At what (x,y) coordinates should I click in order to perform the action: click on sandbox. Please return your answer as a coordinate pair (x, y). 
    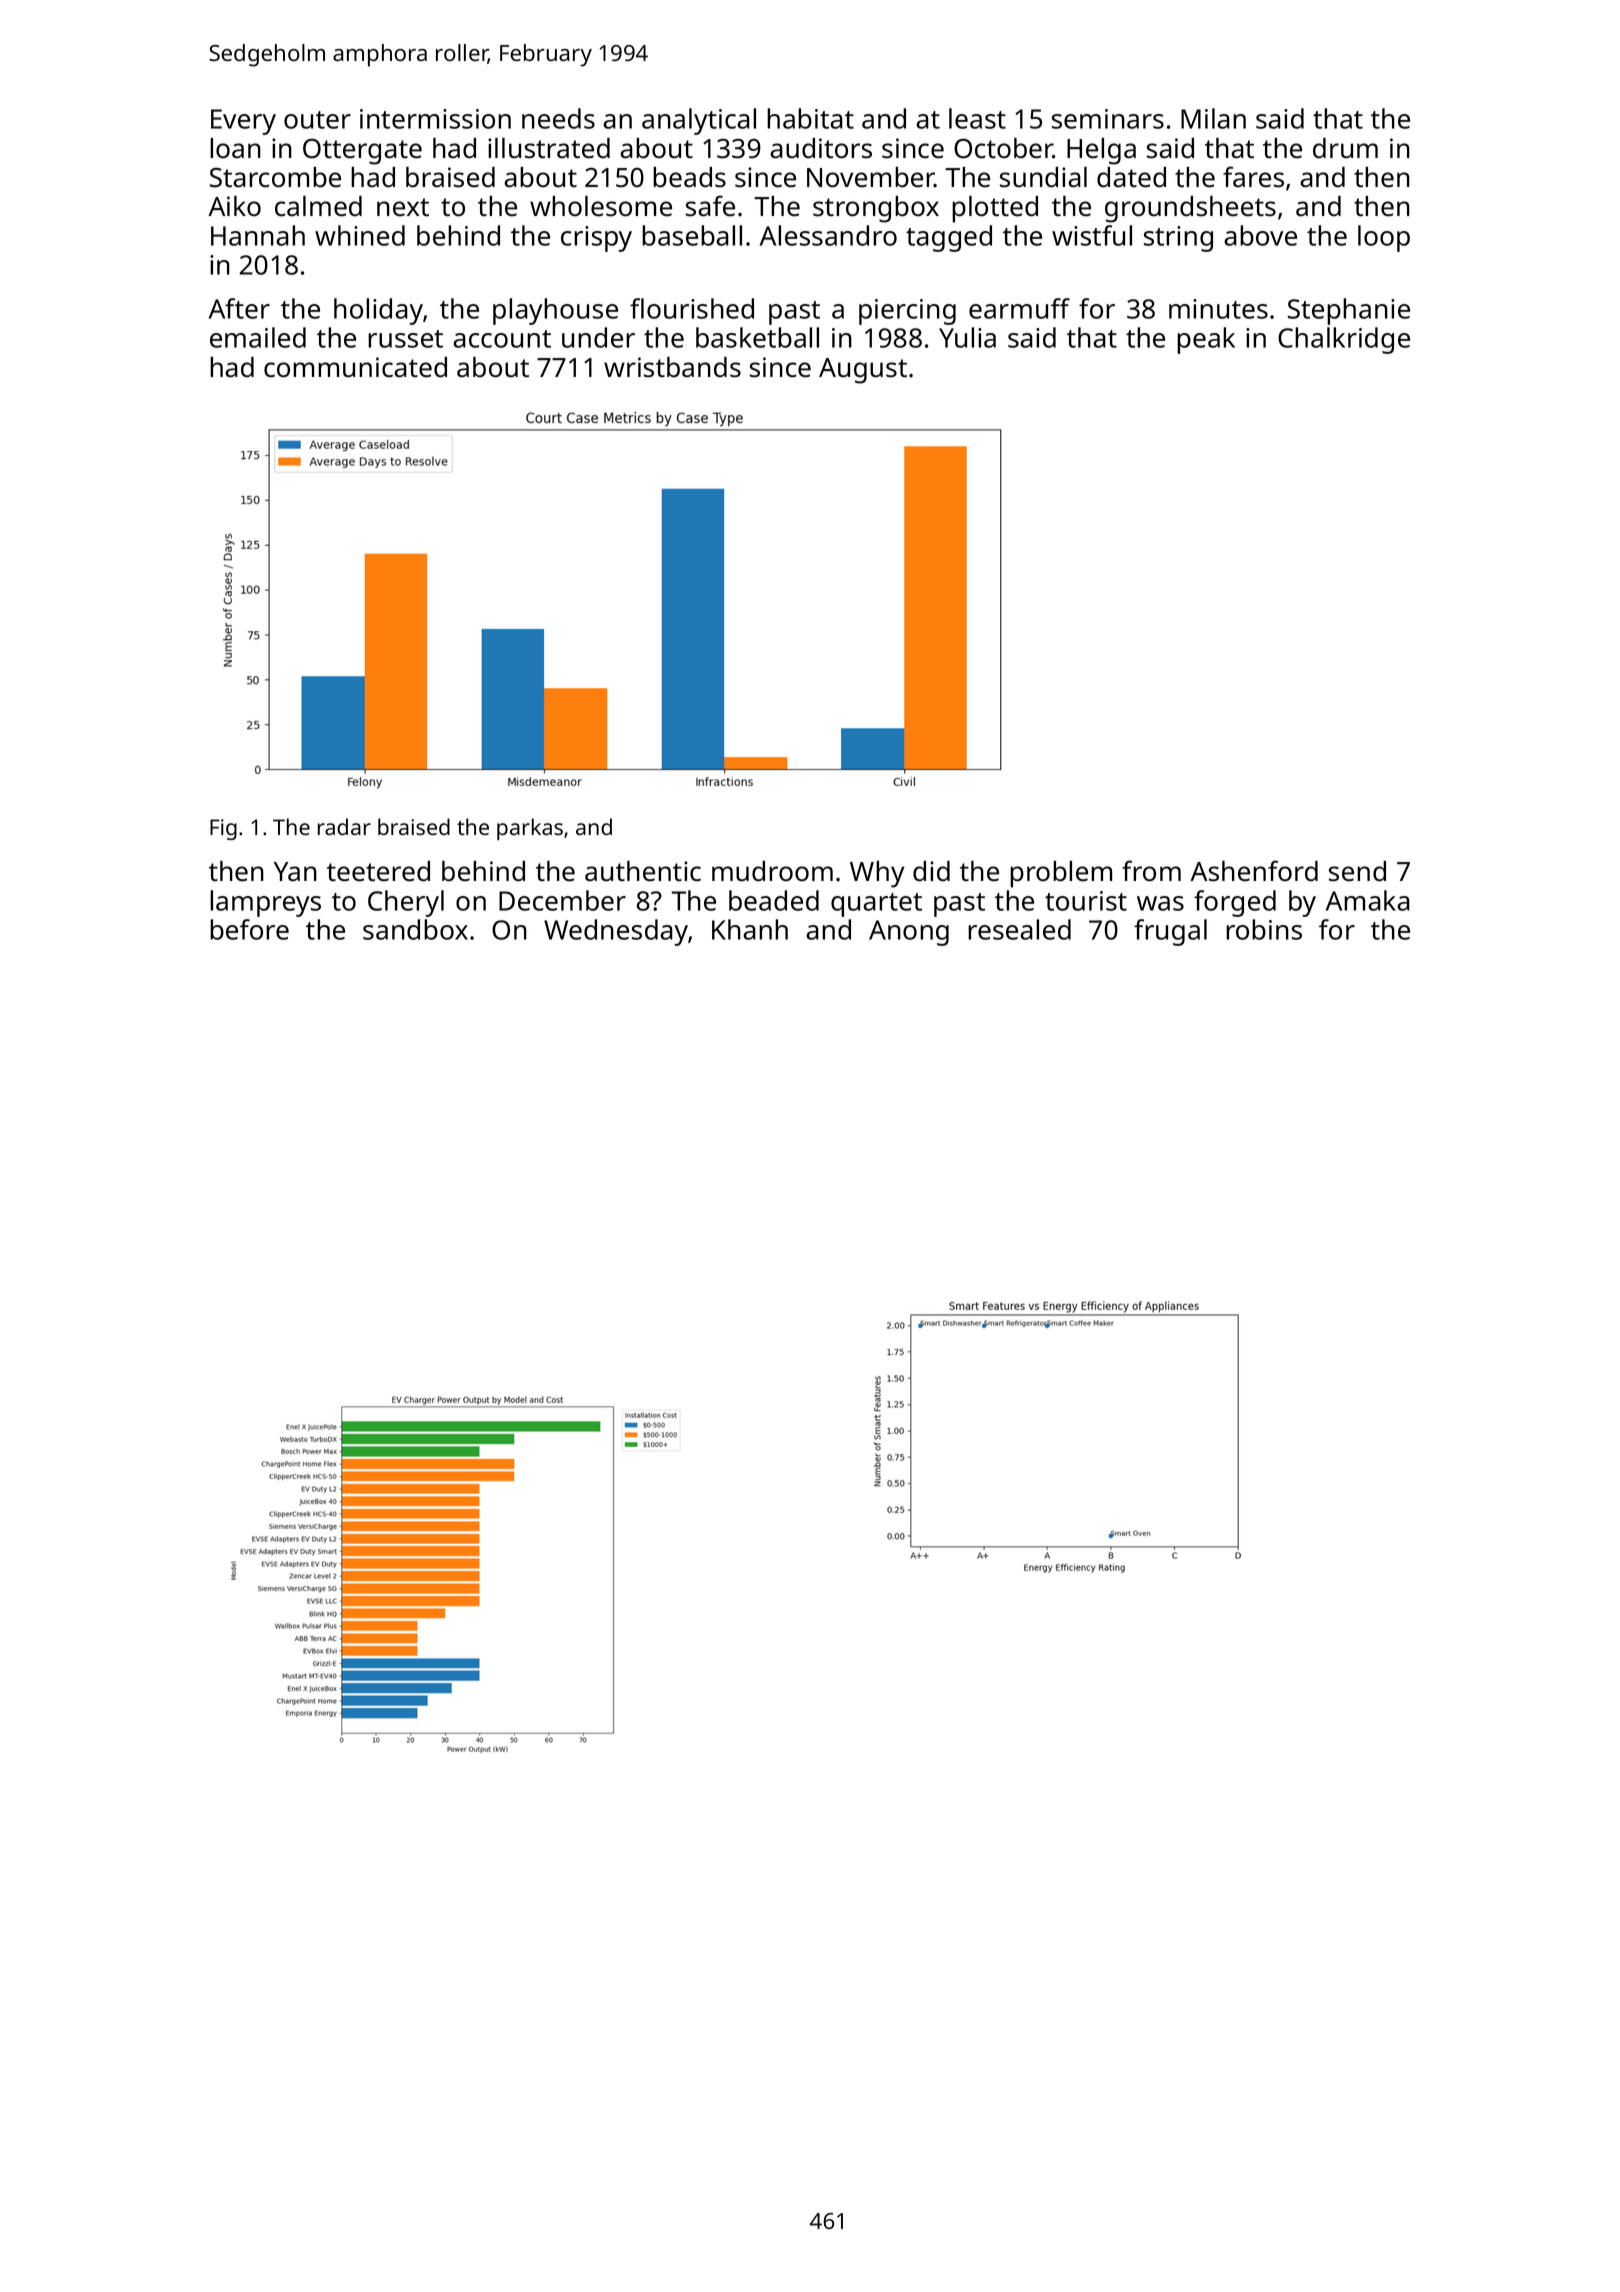
    Looking at the image, I should click on (415, 929).
